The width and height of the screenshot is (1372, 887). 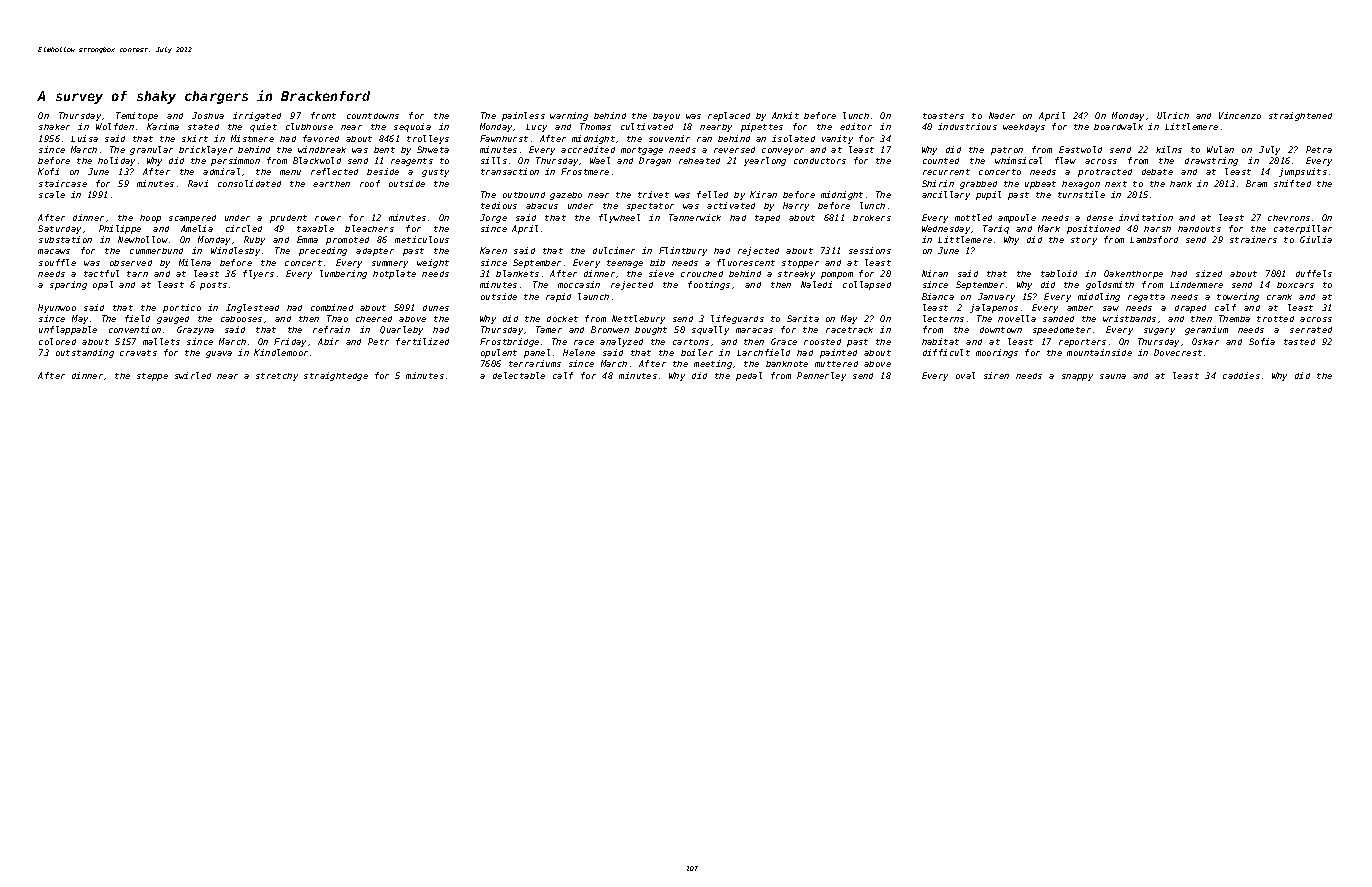 I want to click on scale, so click(x=52, y=194).
